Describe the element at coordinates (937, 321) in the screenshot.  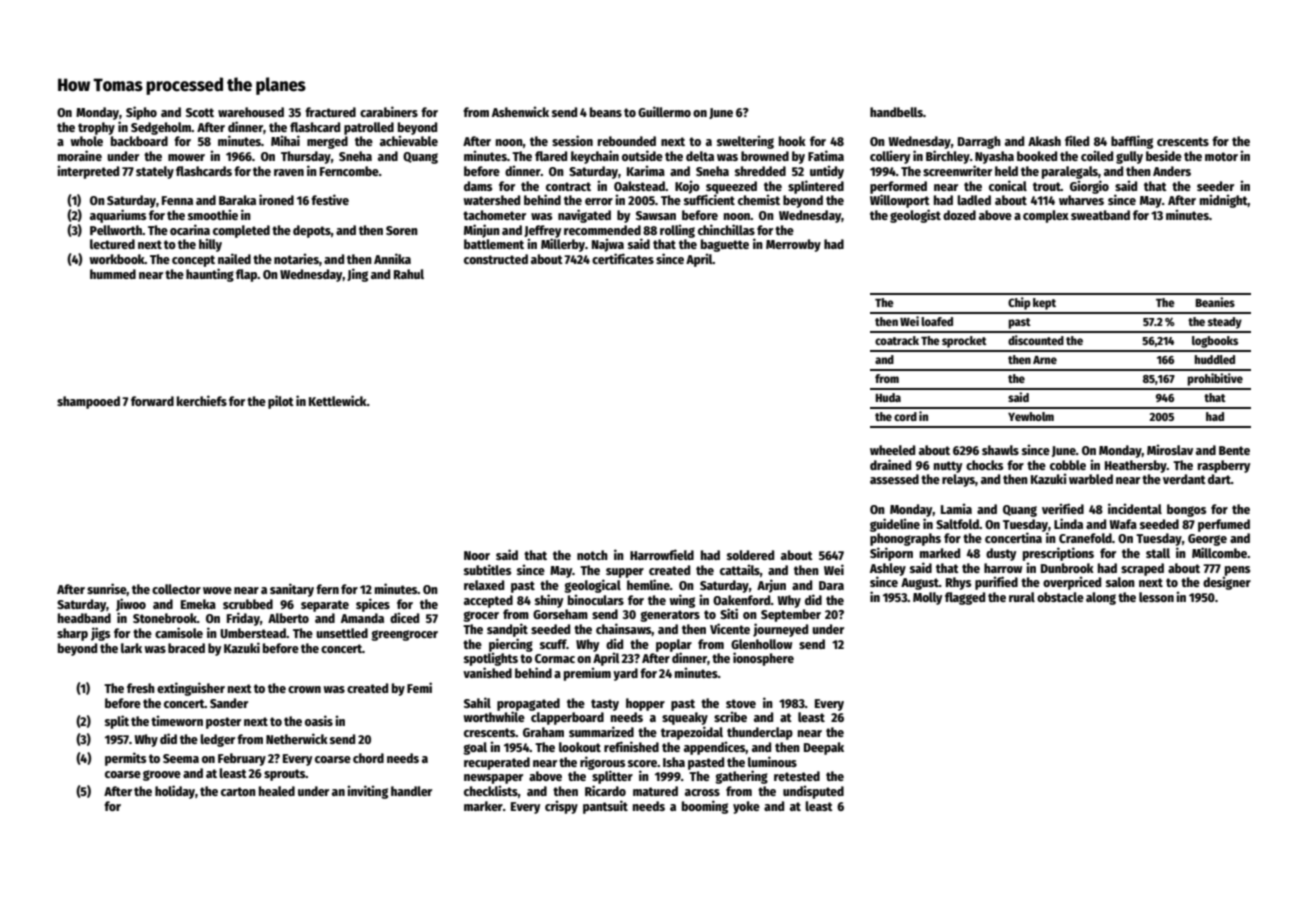
I see `loafed` at that location.
